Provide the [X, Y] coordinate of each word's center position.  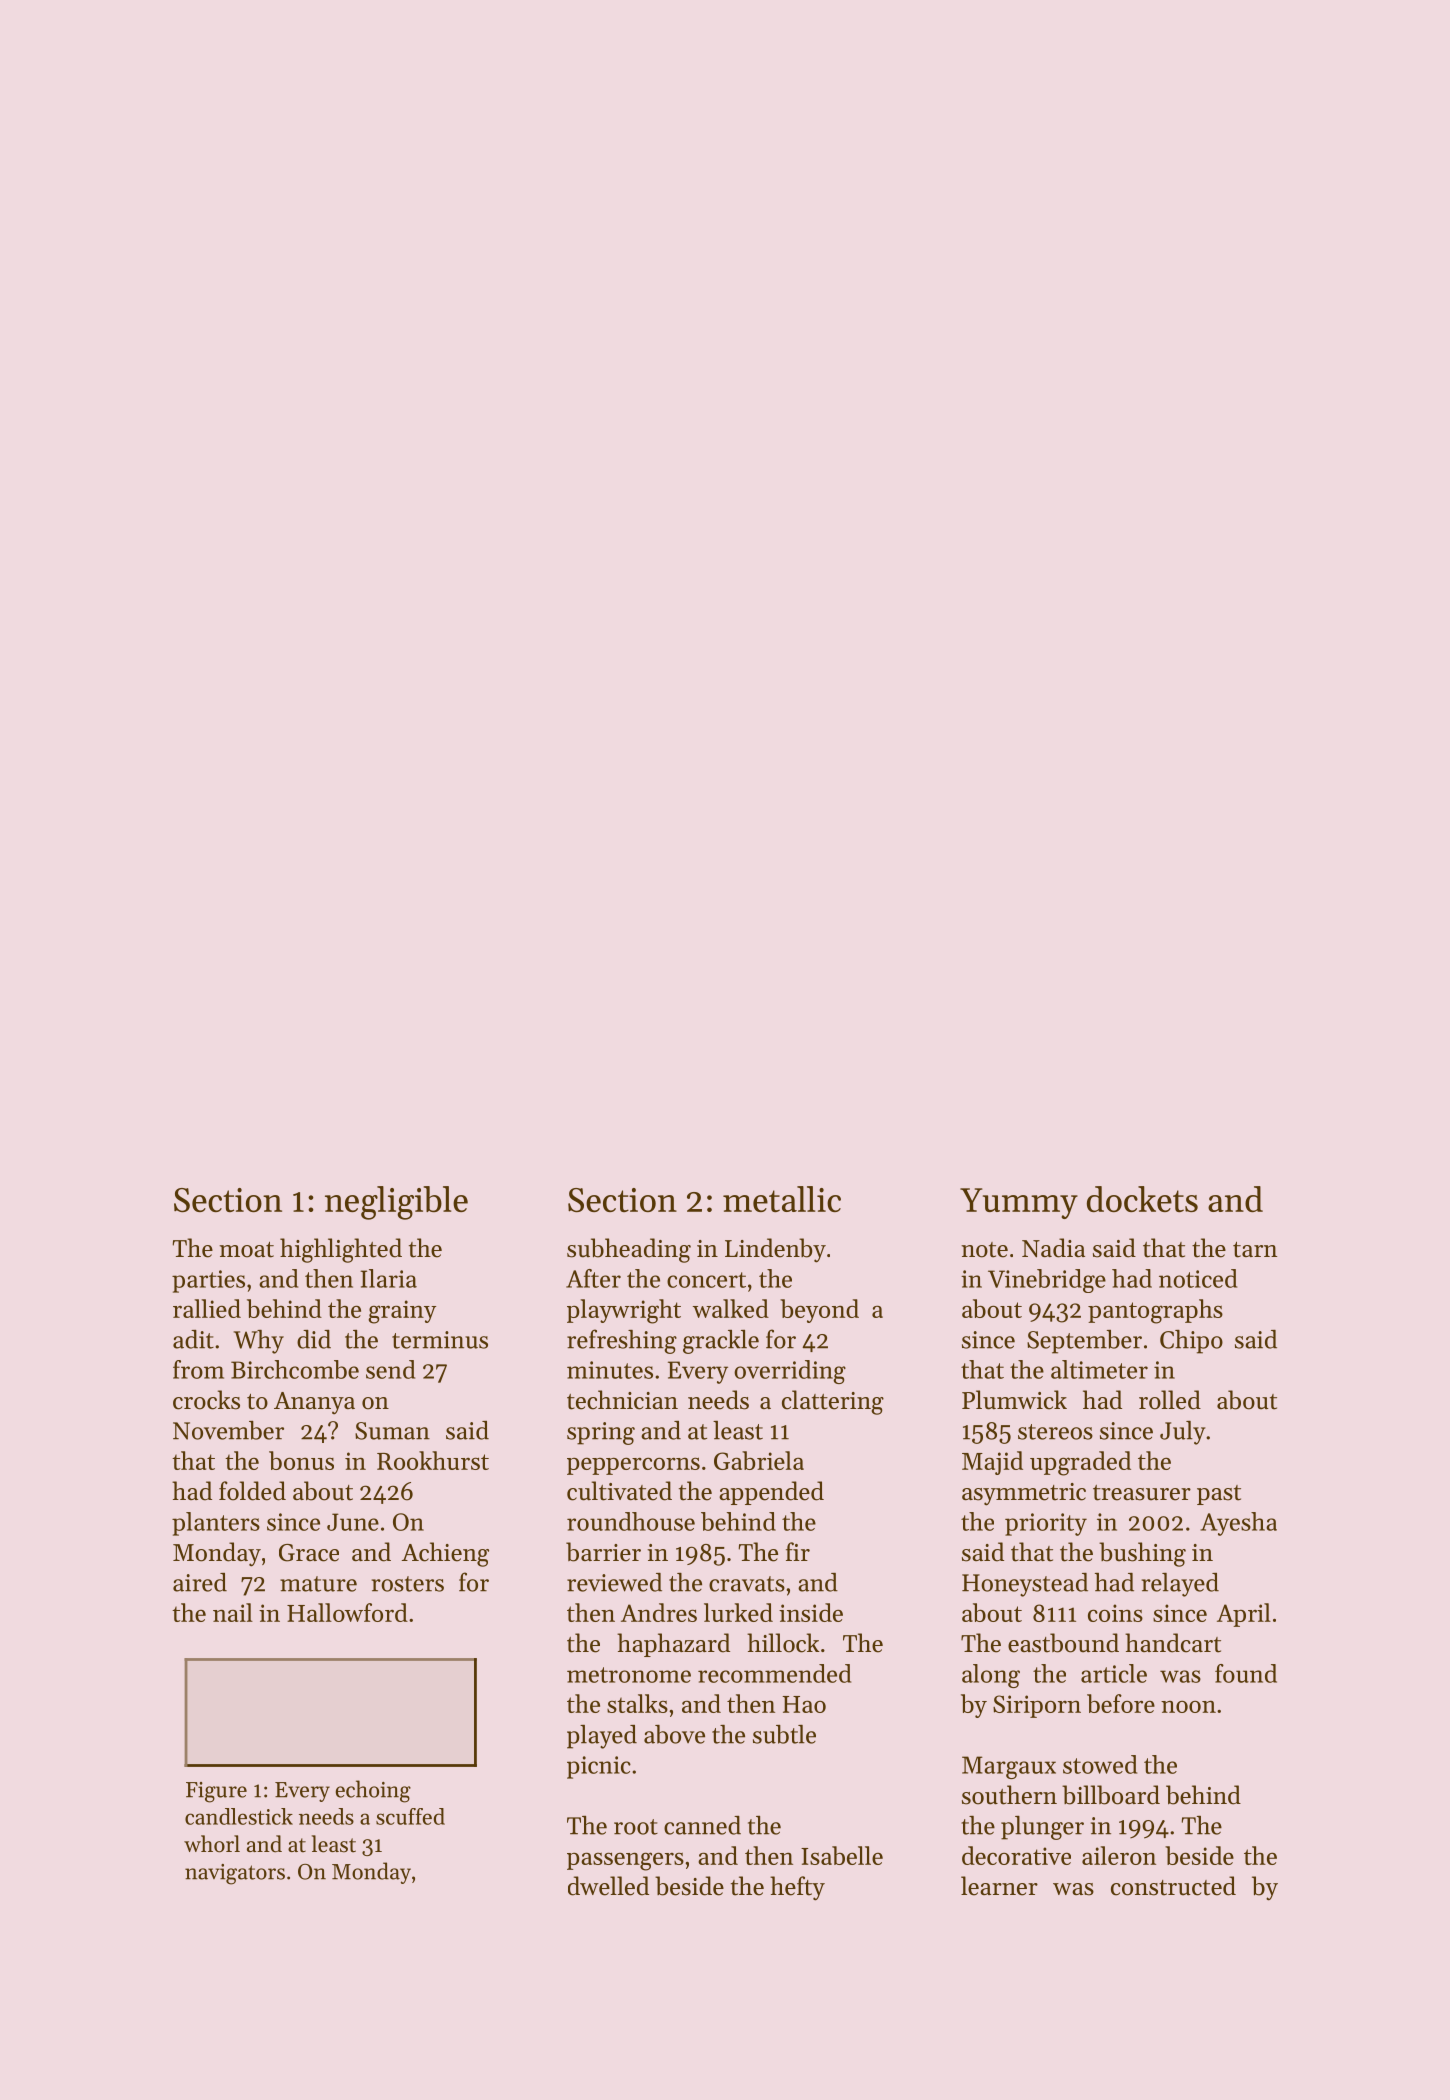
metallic [782, 1199]
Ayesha [1238, 1524]
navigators [235, 1874]
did [314, 1339]
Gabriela [759, 1460]
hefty [797, 1888]
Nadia [1053, 1248]
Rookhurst [433, 1460]
